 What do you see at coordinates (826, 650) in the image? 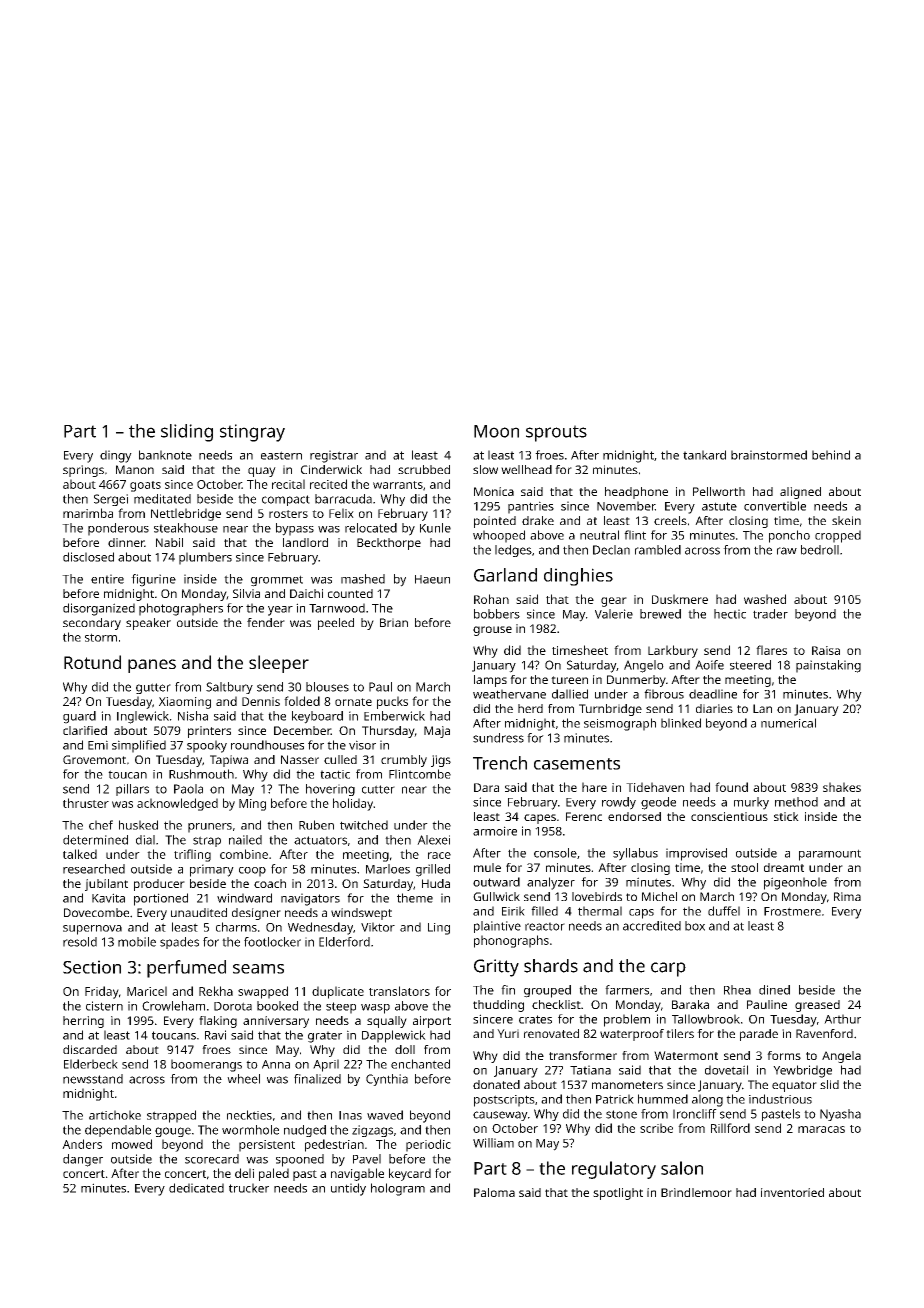
I see `Raisa` at bounding box center [826, 650].
